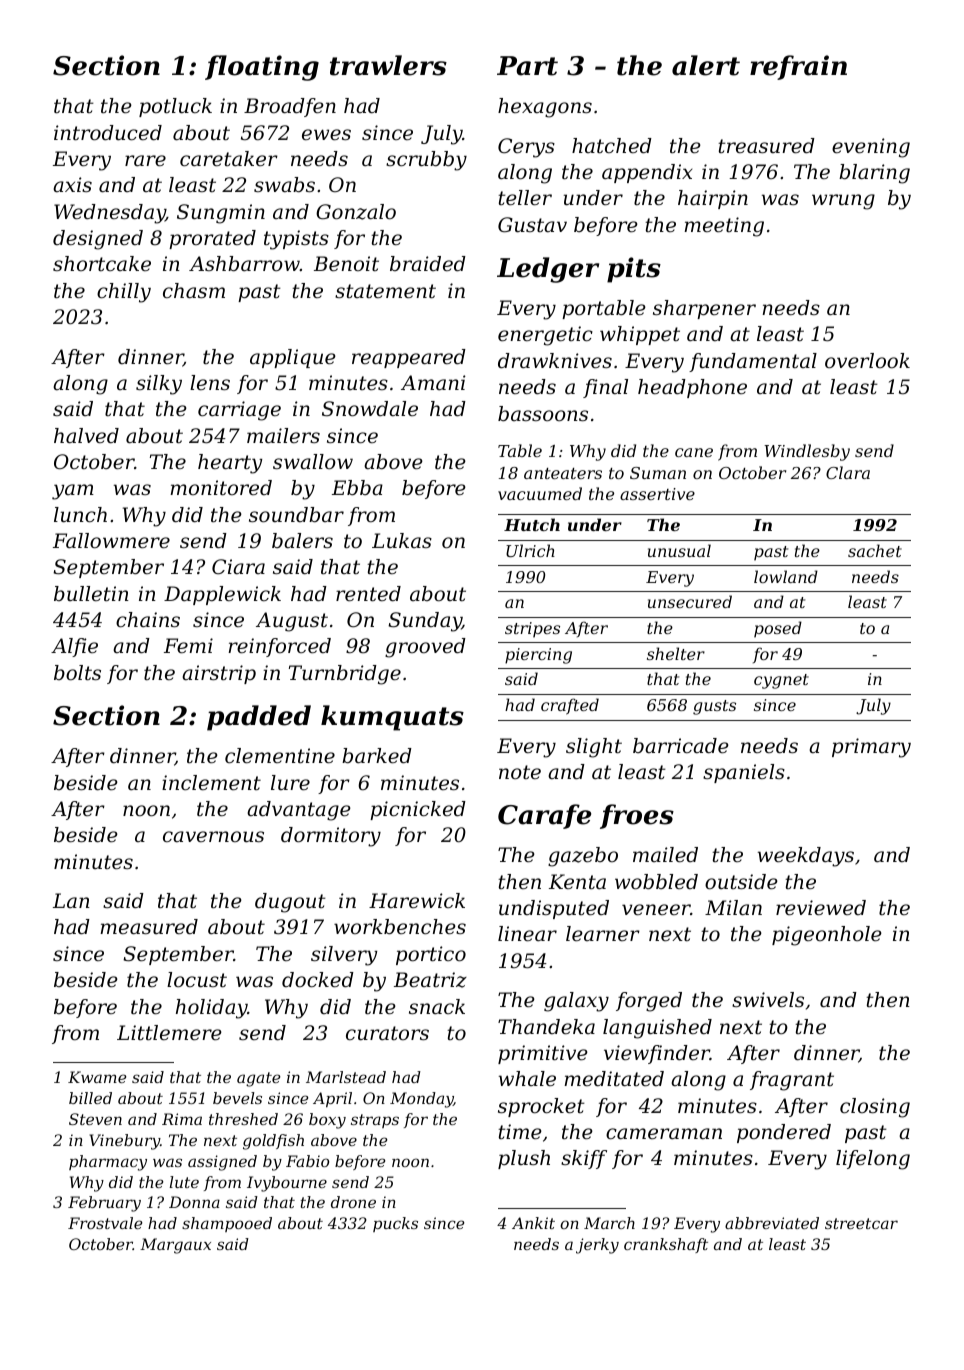  I want to click on weekdays, so click(806, 857).
